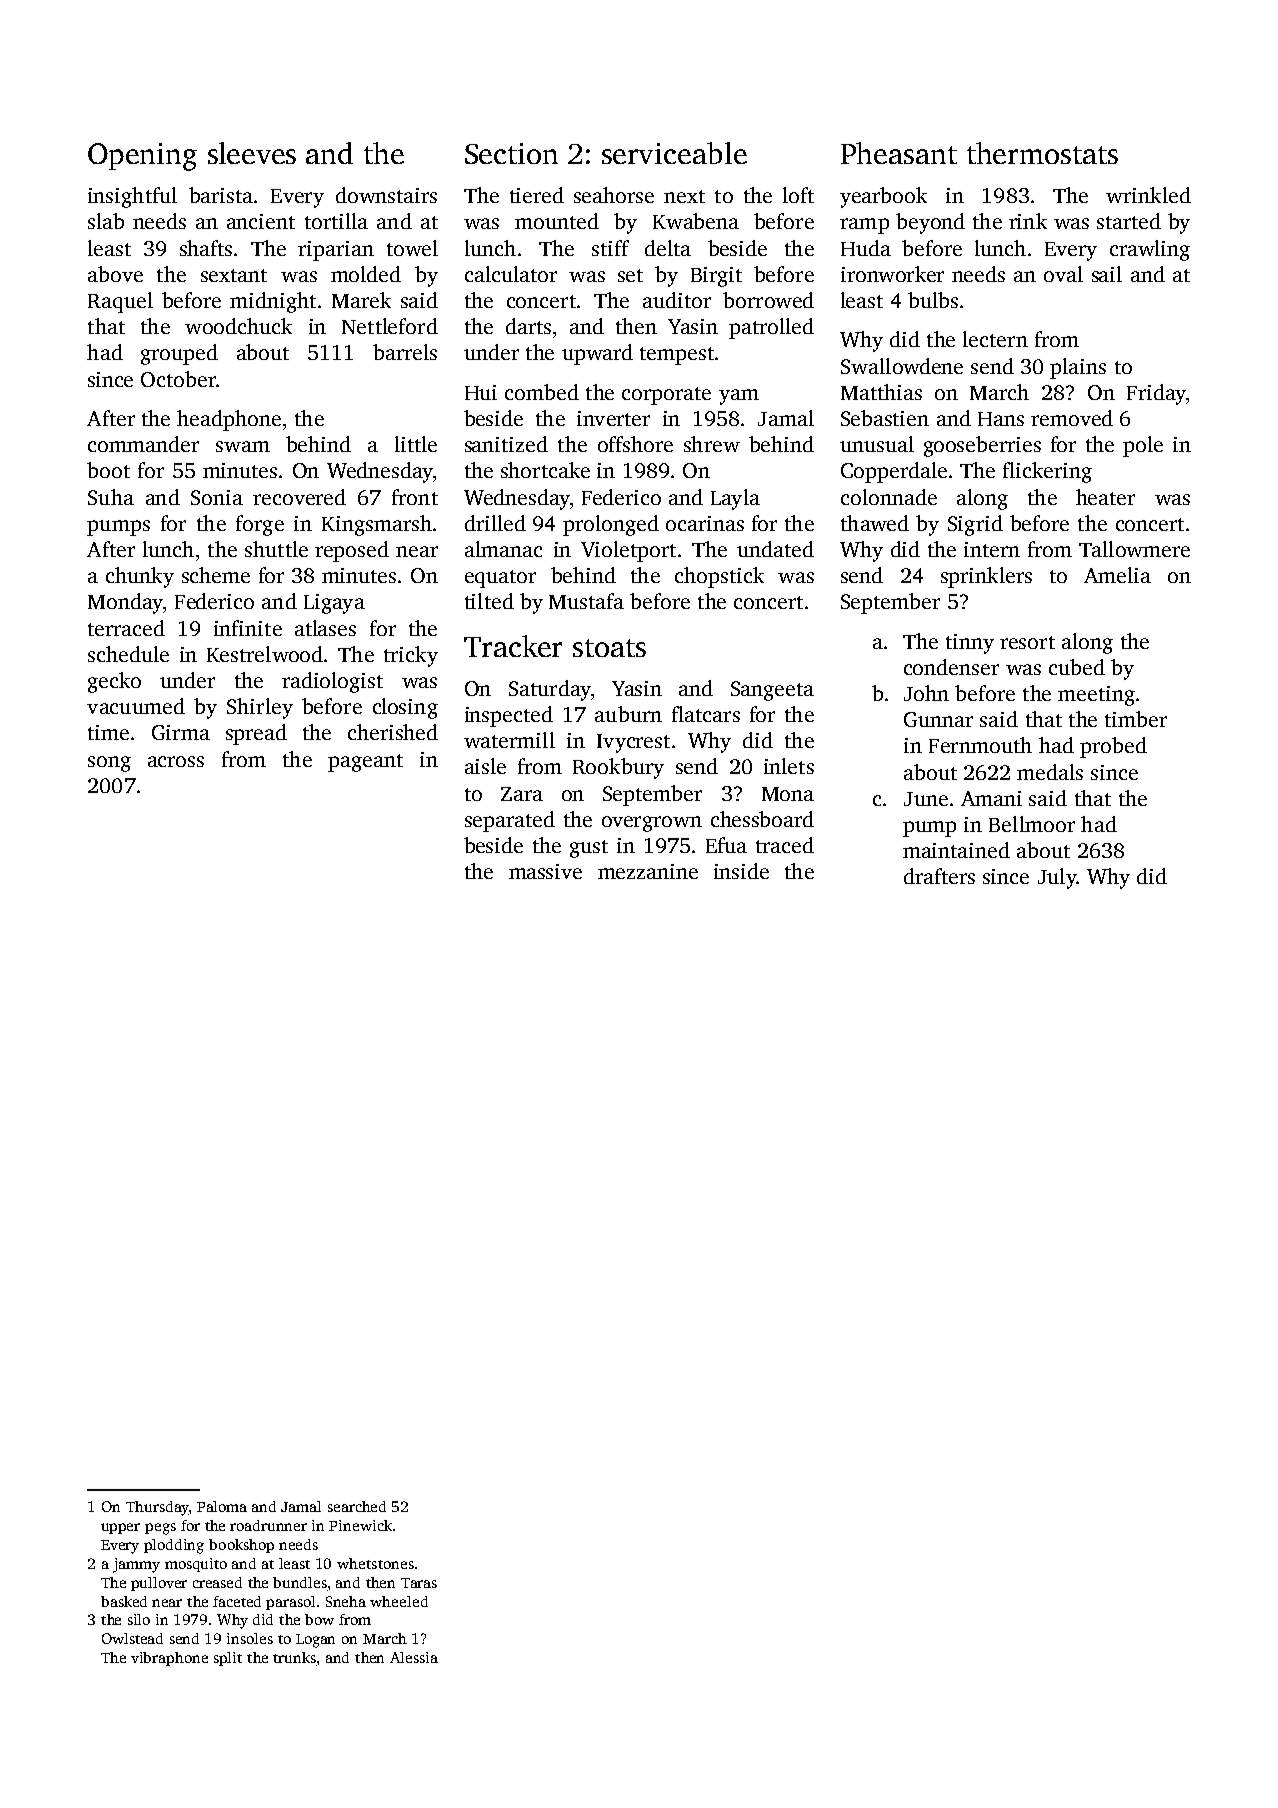 The height and width of the page is (1808, 1278). What do you see at coordinates (419, 1583) in the page?
I see `Taras` at bounding box center [419, 1583].
